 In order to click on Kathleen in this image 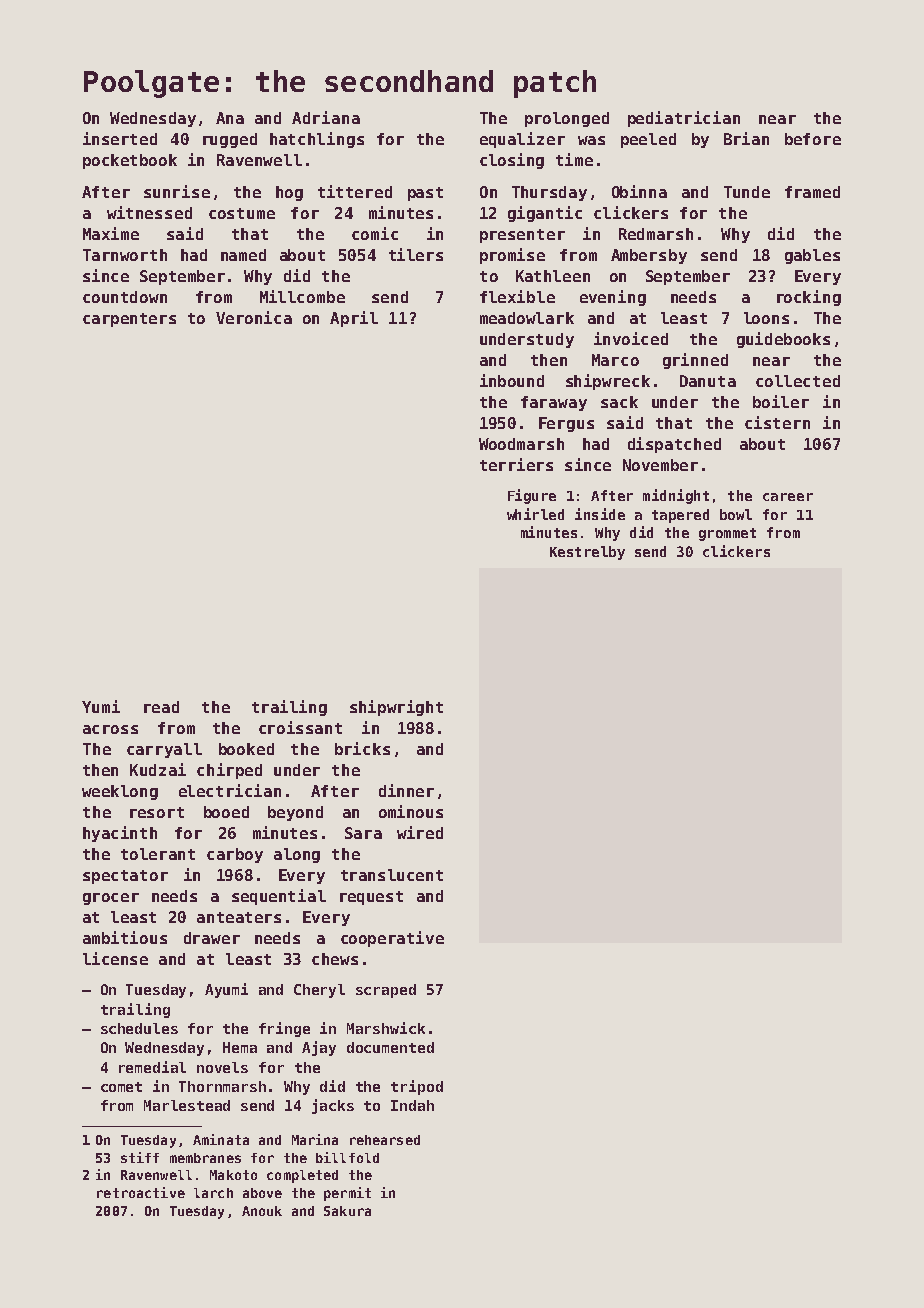, I will do `click(553, 276)`.
